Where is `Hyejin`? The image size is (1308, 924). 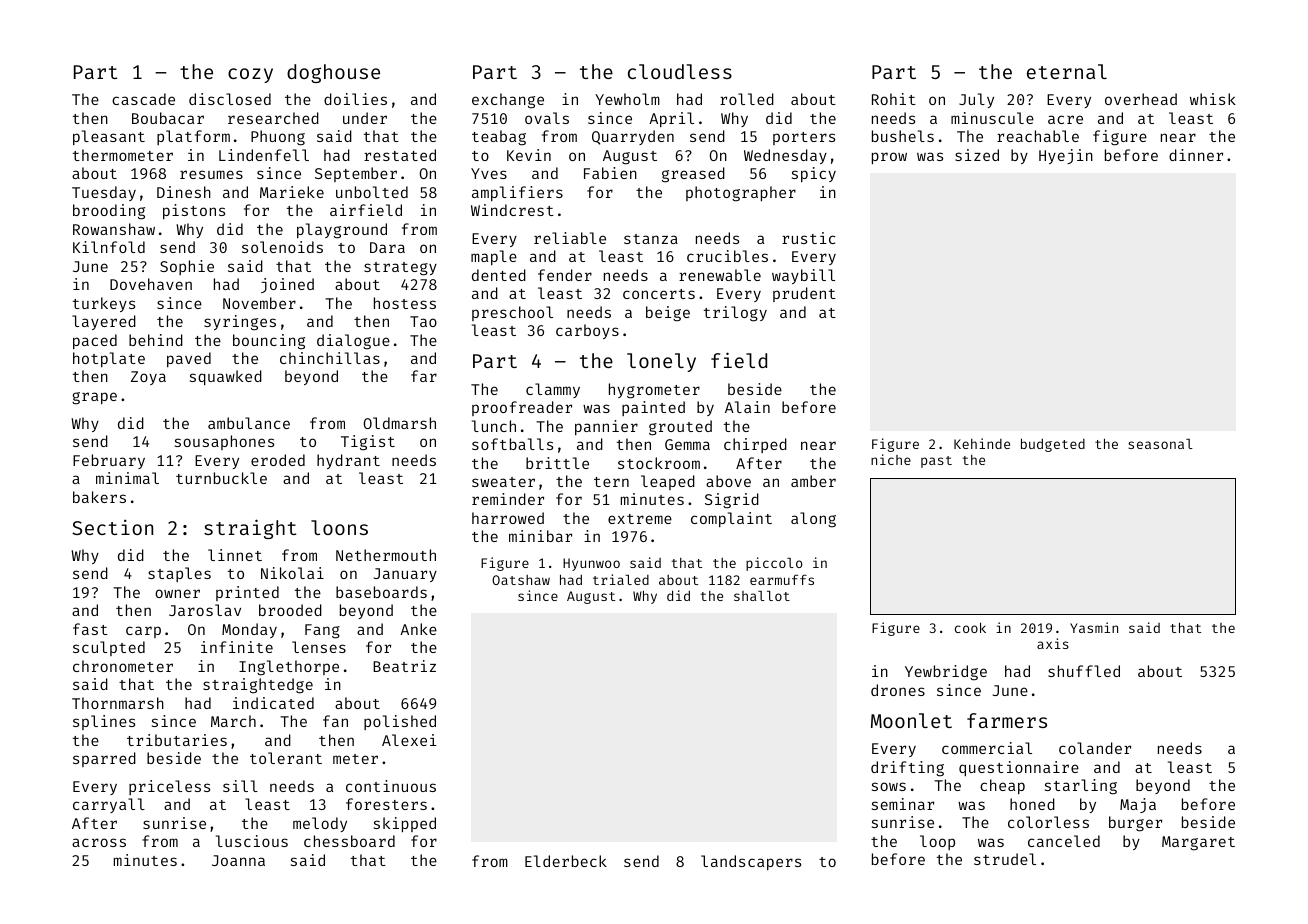
Hyejin is located at coordinates (1066, 156).
